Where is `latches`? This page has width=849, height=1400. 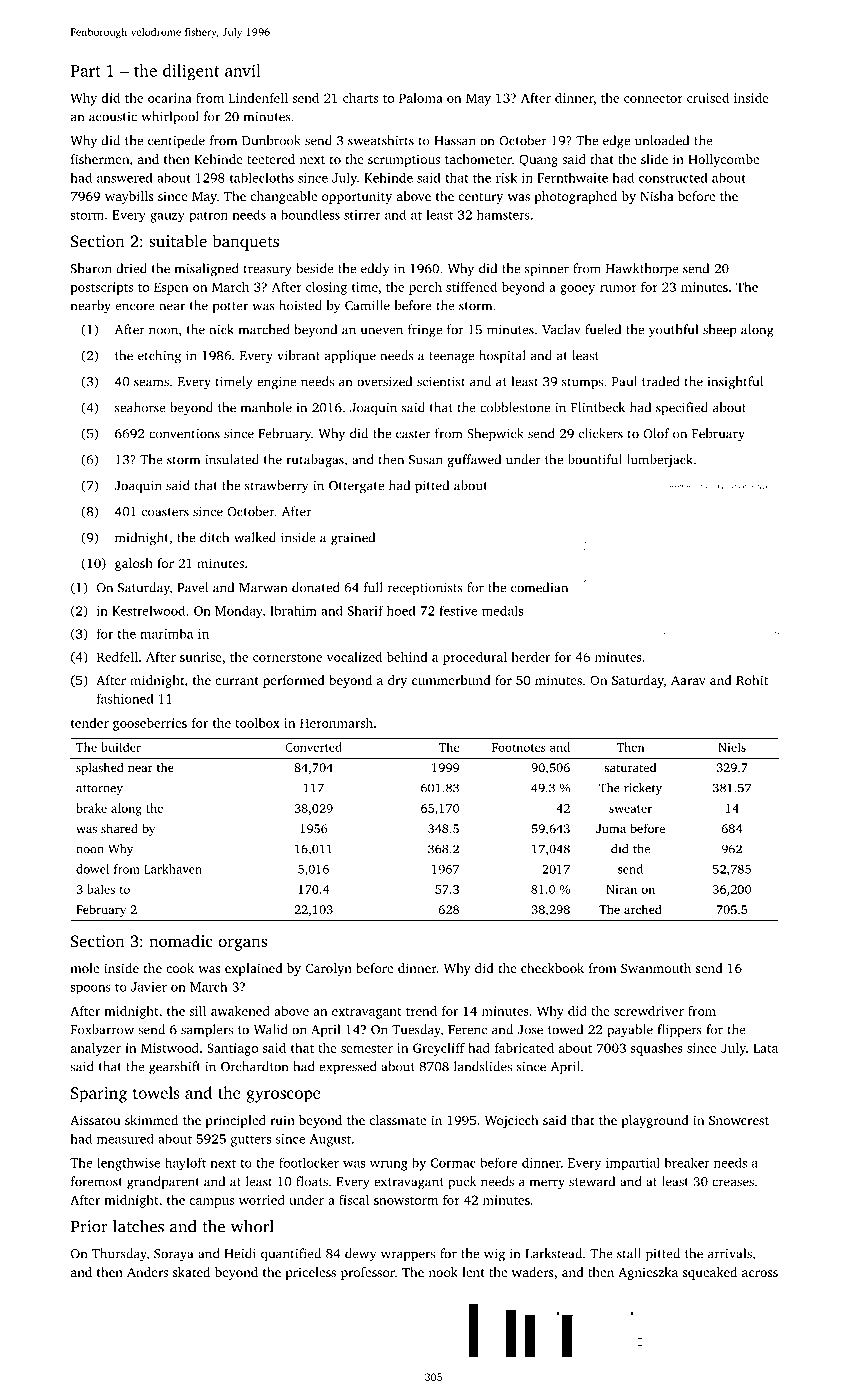 latches is located at coordinates (138, 1226).
